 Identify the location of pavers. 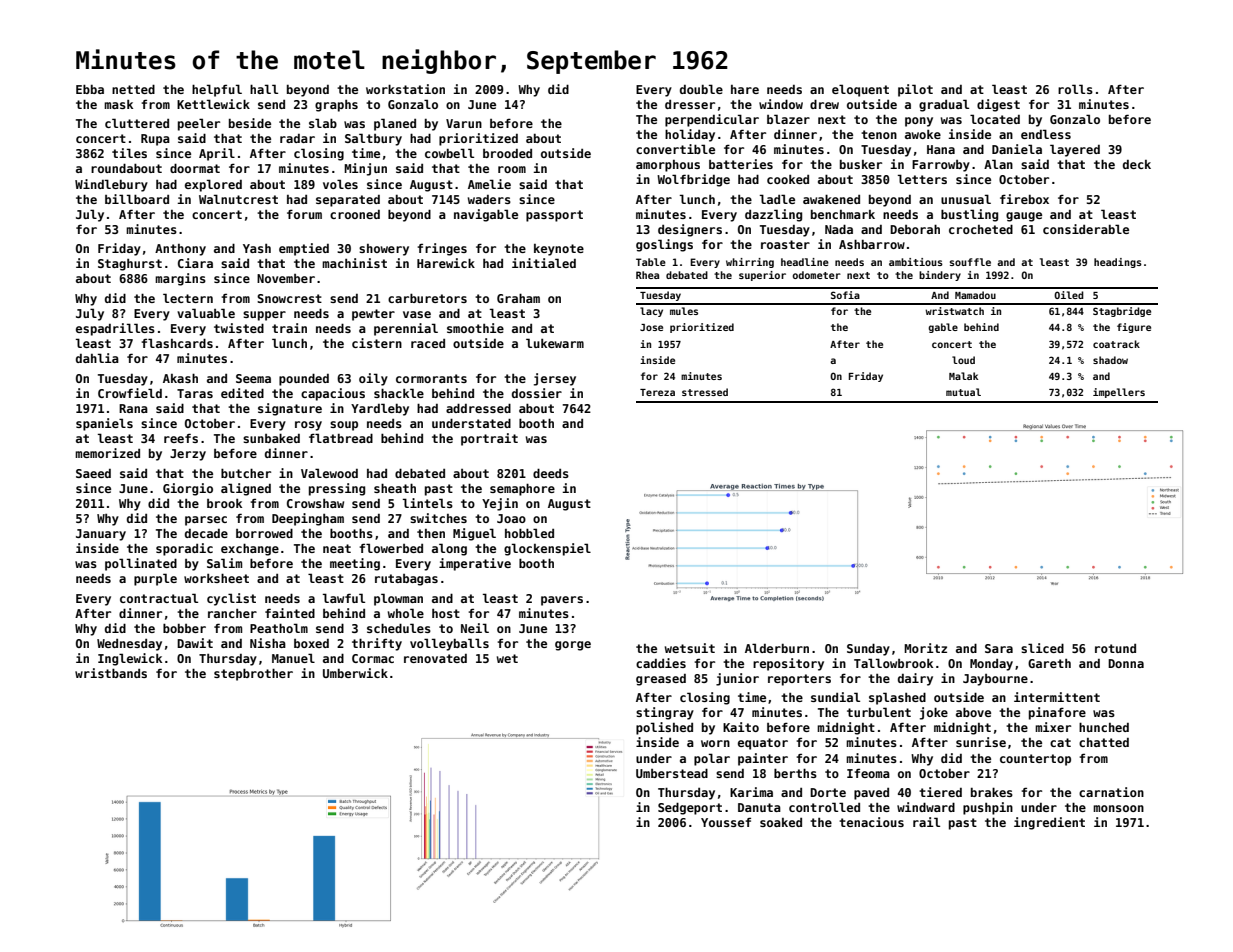
(562, 601).
